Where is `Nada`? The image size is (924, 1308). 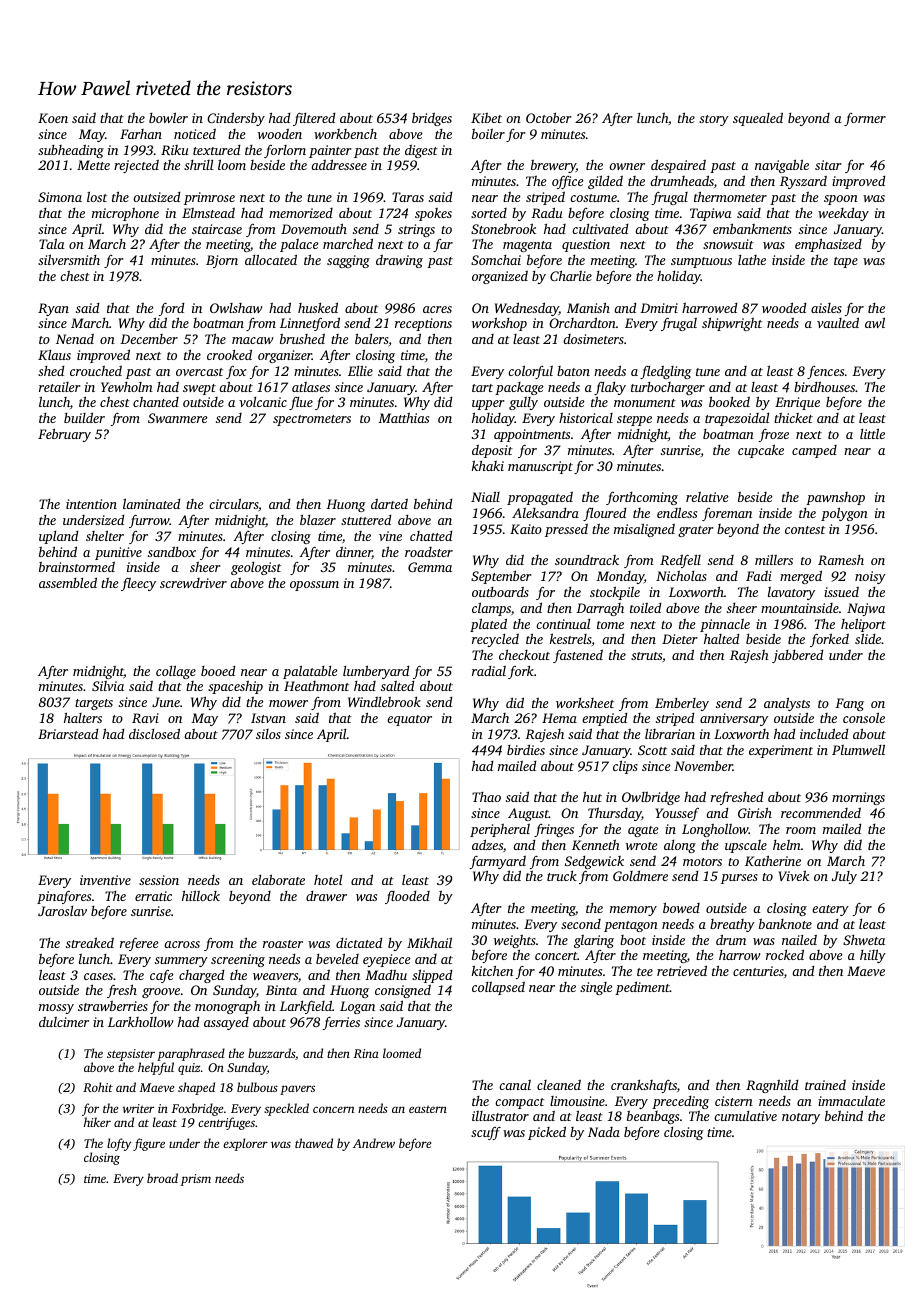
Nada is located at coordinates (604, 1132).
